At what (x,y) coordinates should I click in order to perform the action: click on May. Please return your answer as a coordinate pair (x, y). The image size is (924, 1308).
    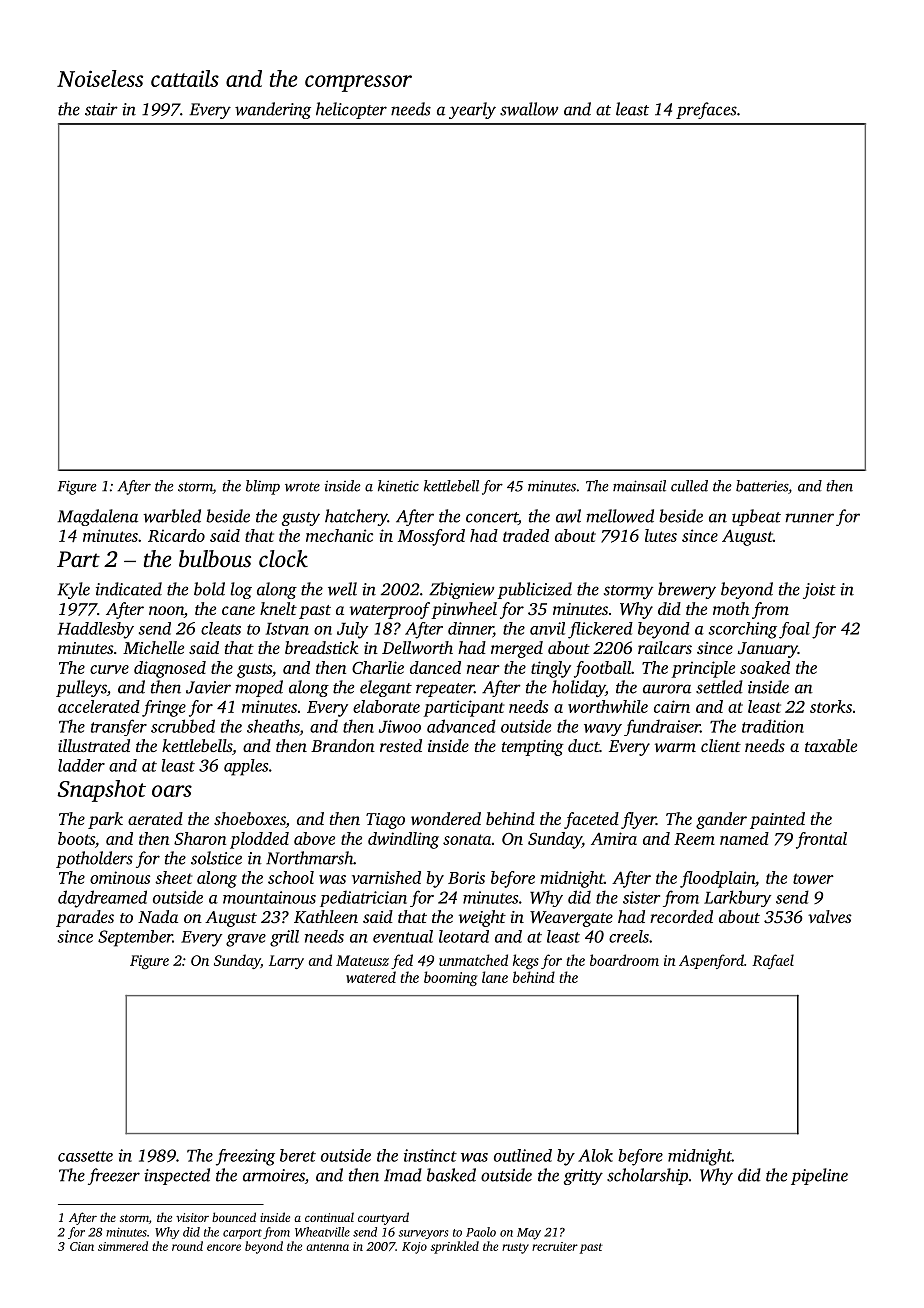
    Looking at the image, I should click on (529, 1234).
